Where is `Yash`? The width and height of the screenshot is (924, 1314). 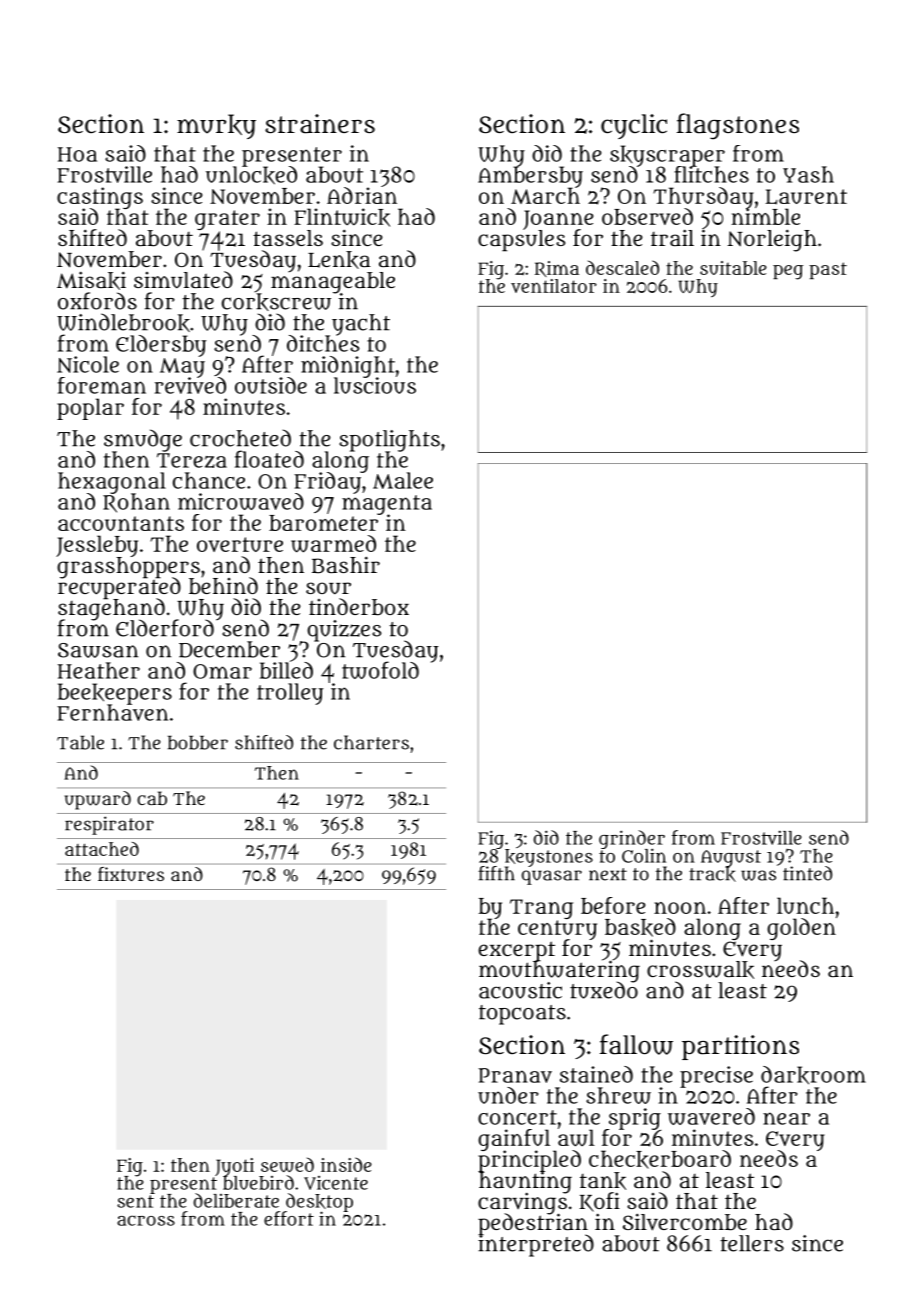
Yash is located at coordinates (808, 174).
